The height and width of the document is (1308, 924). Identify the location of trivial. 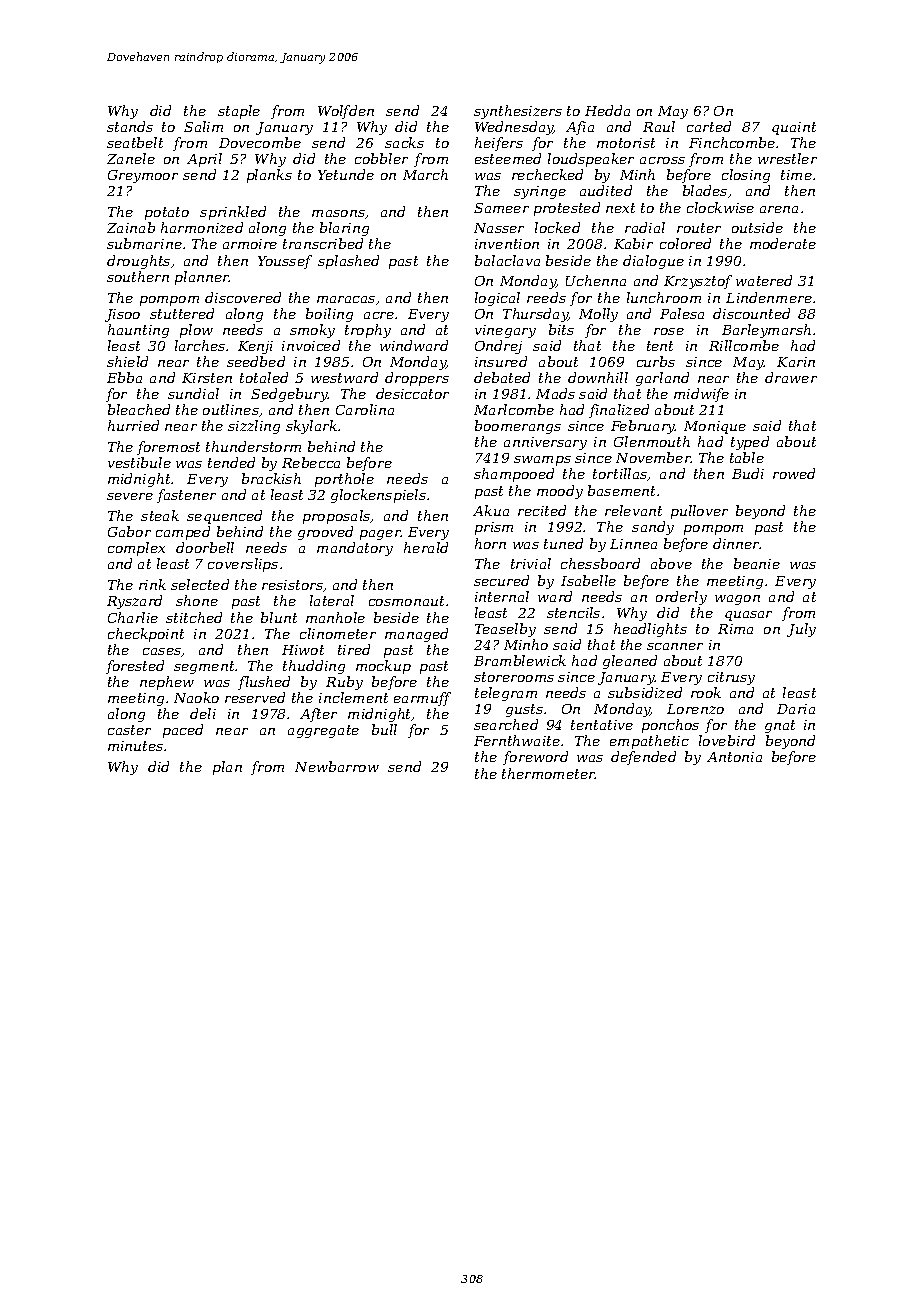
(531, 563).
